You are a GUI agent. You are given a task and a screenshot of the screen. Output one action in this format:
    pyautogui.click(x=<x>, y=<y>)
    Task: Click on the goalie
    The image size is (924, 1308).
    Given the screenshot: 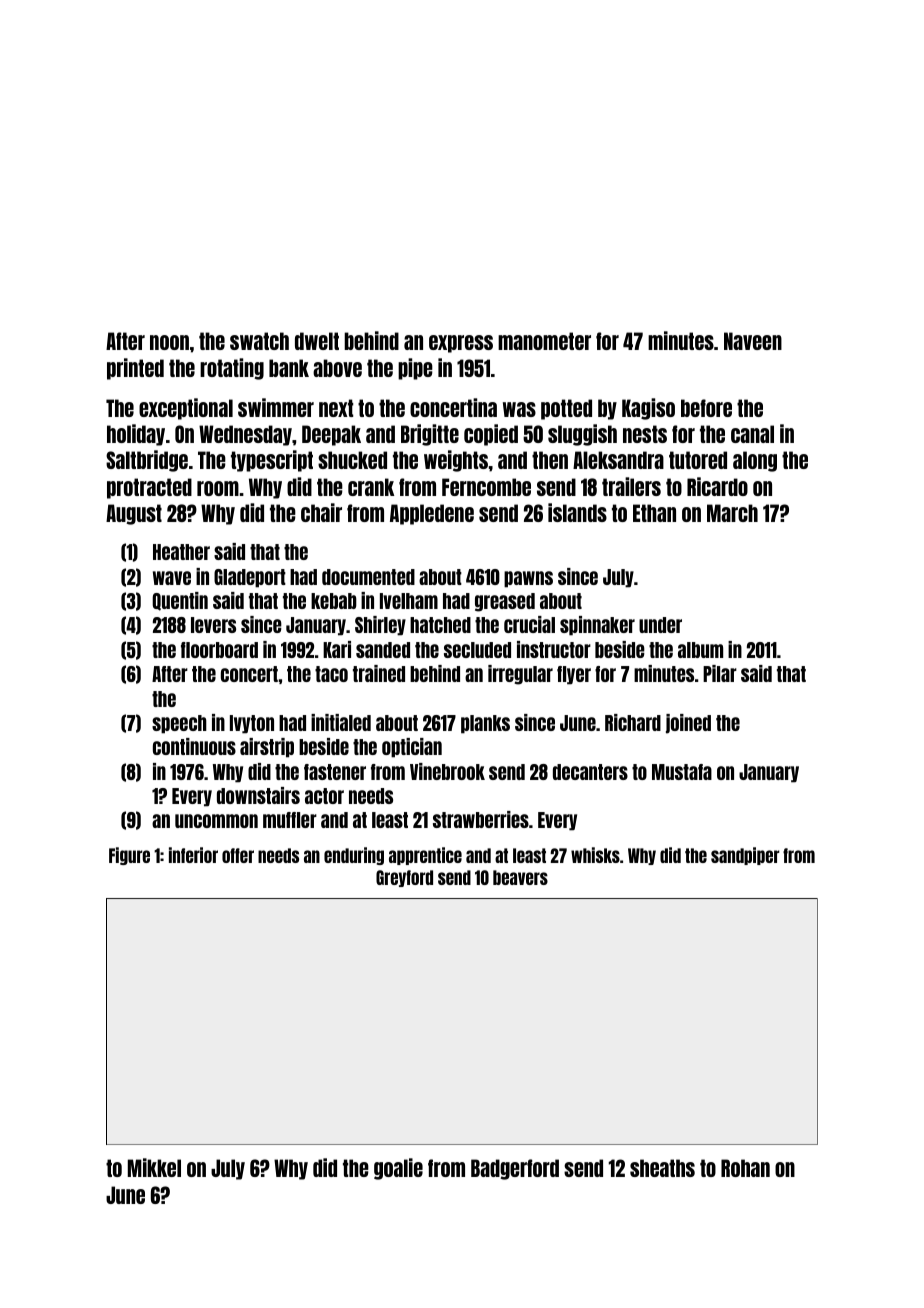 What is the action you would take?
    pyautogui.click(x=398, y=1169)
